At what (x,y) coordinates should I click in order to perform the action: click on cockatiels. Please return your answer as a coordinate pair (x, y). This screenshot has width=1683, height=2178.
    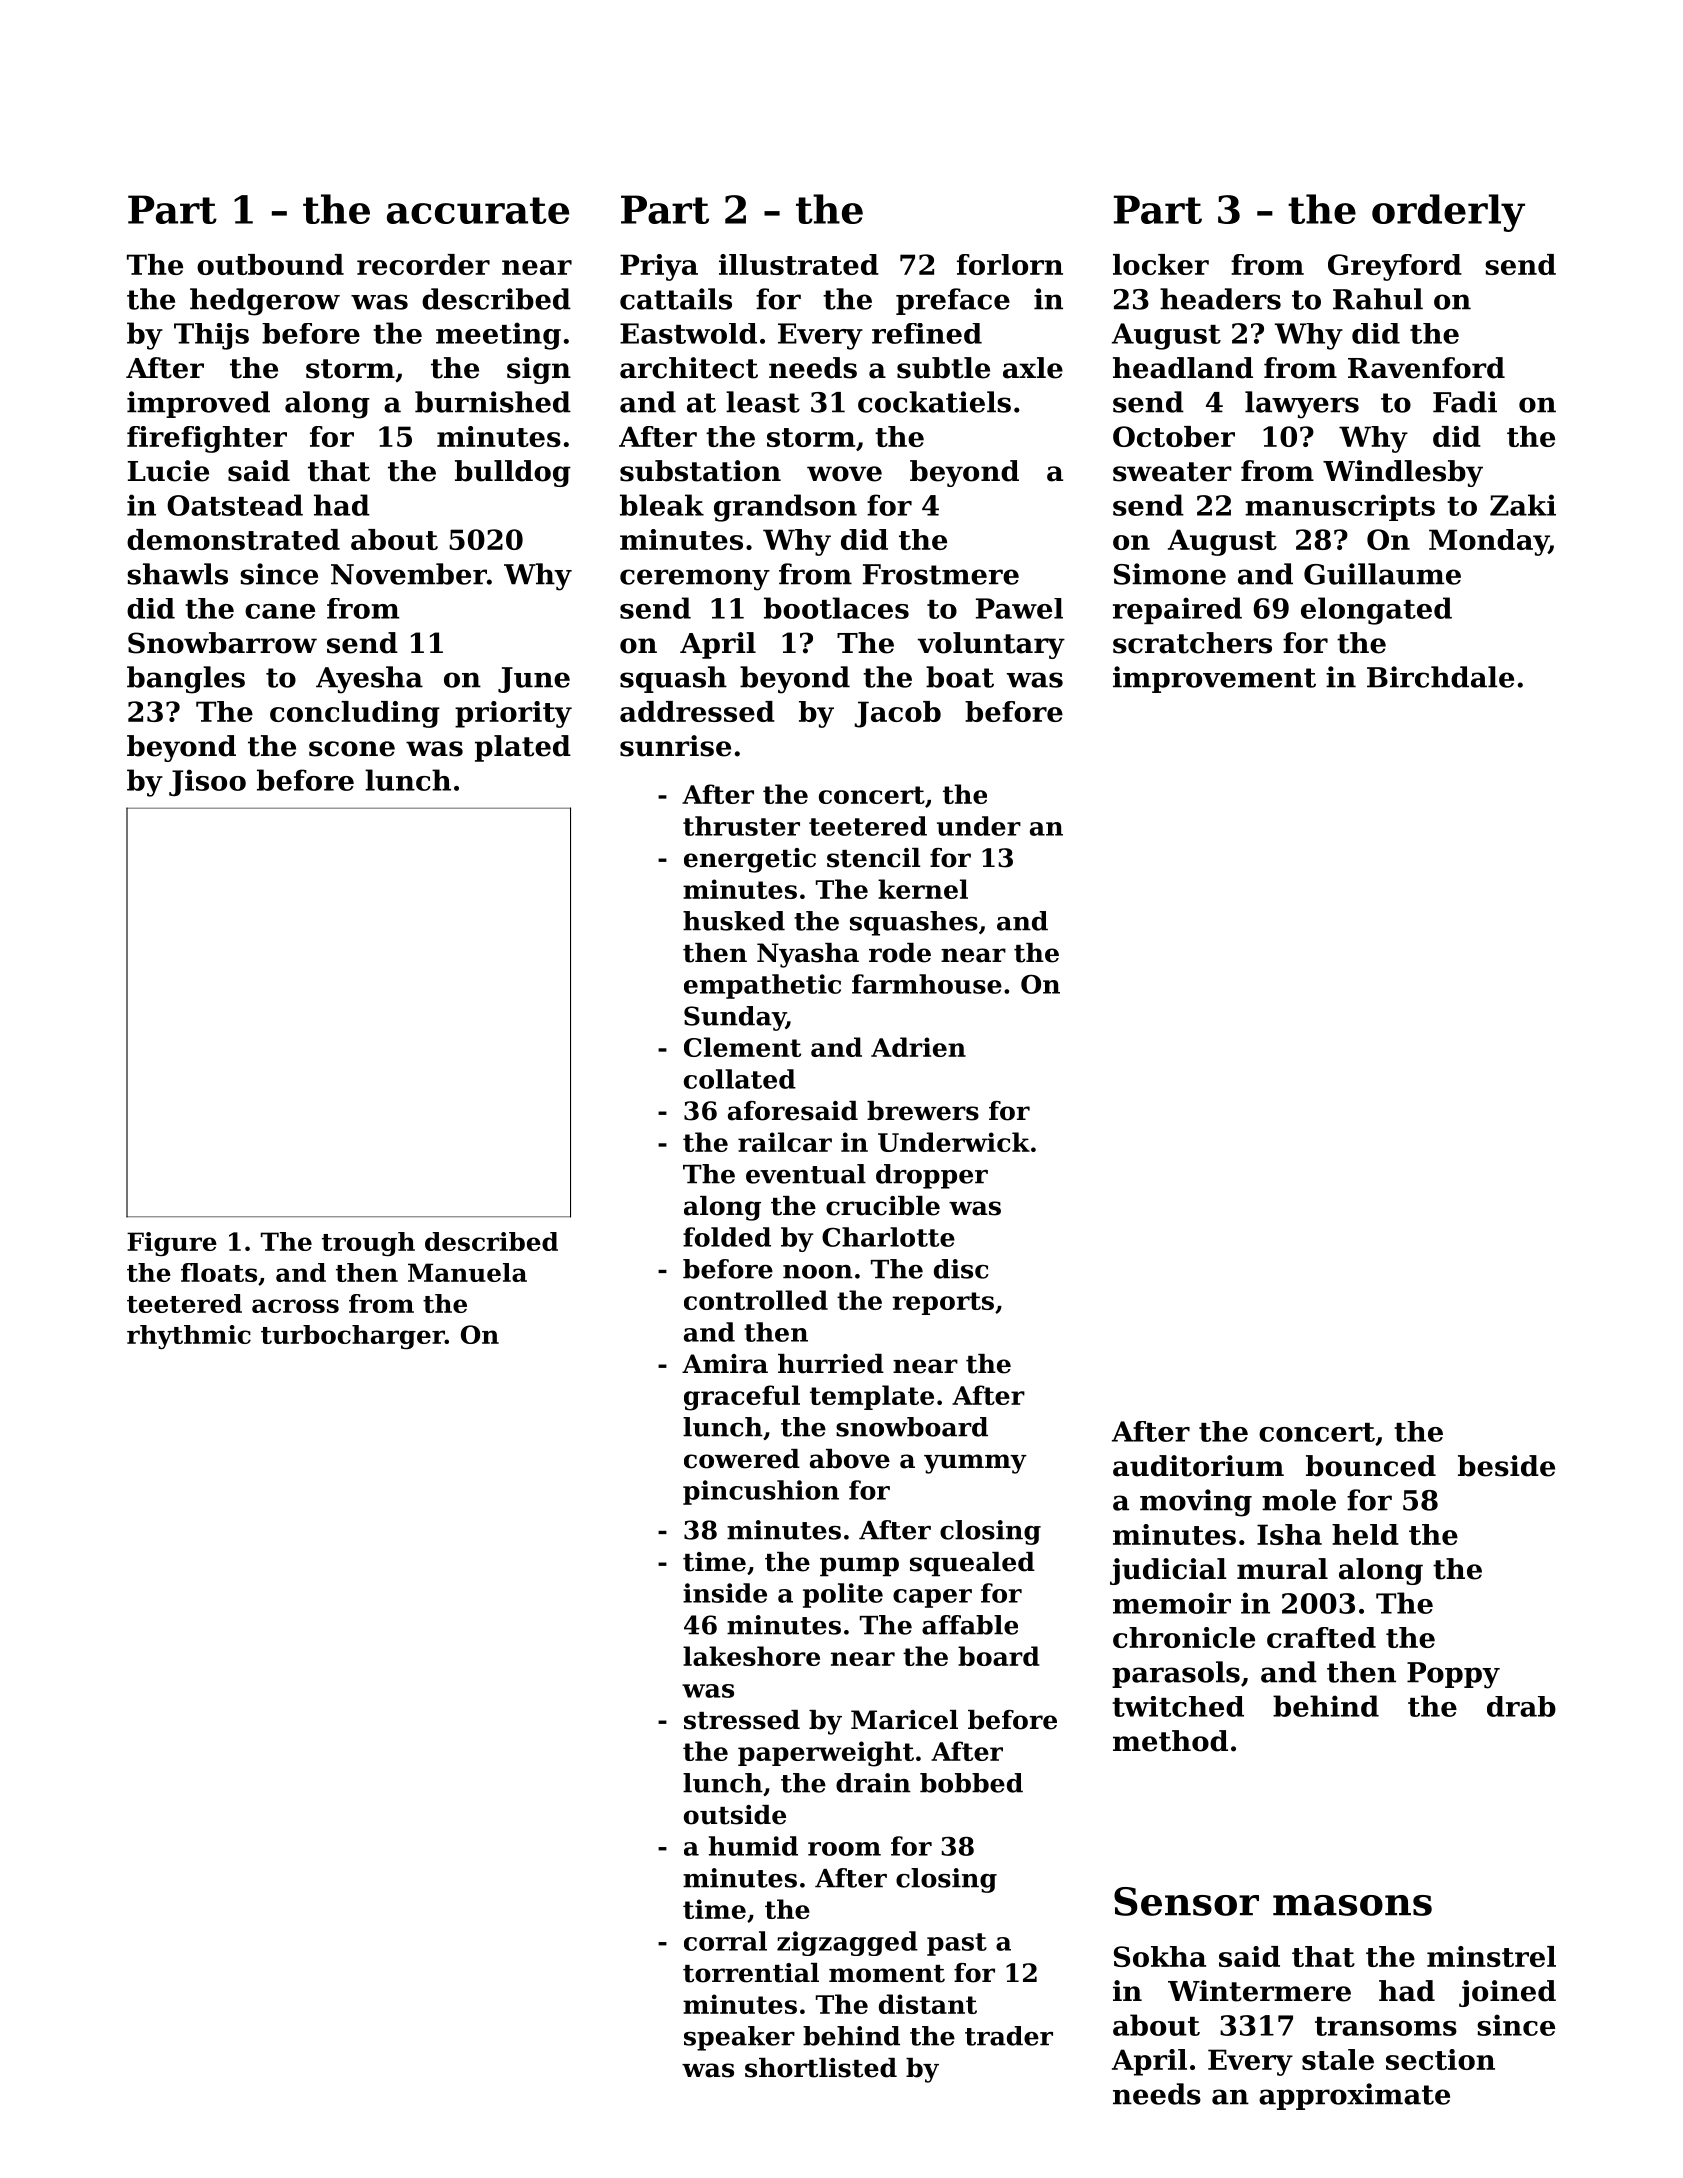
    Looking at the image, I should click on (934, 402).
